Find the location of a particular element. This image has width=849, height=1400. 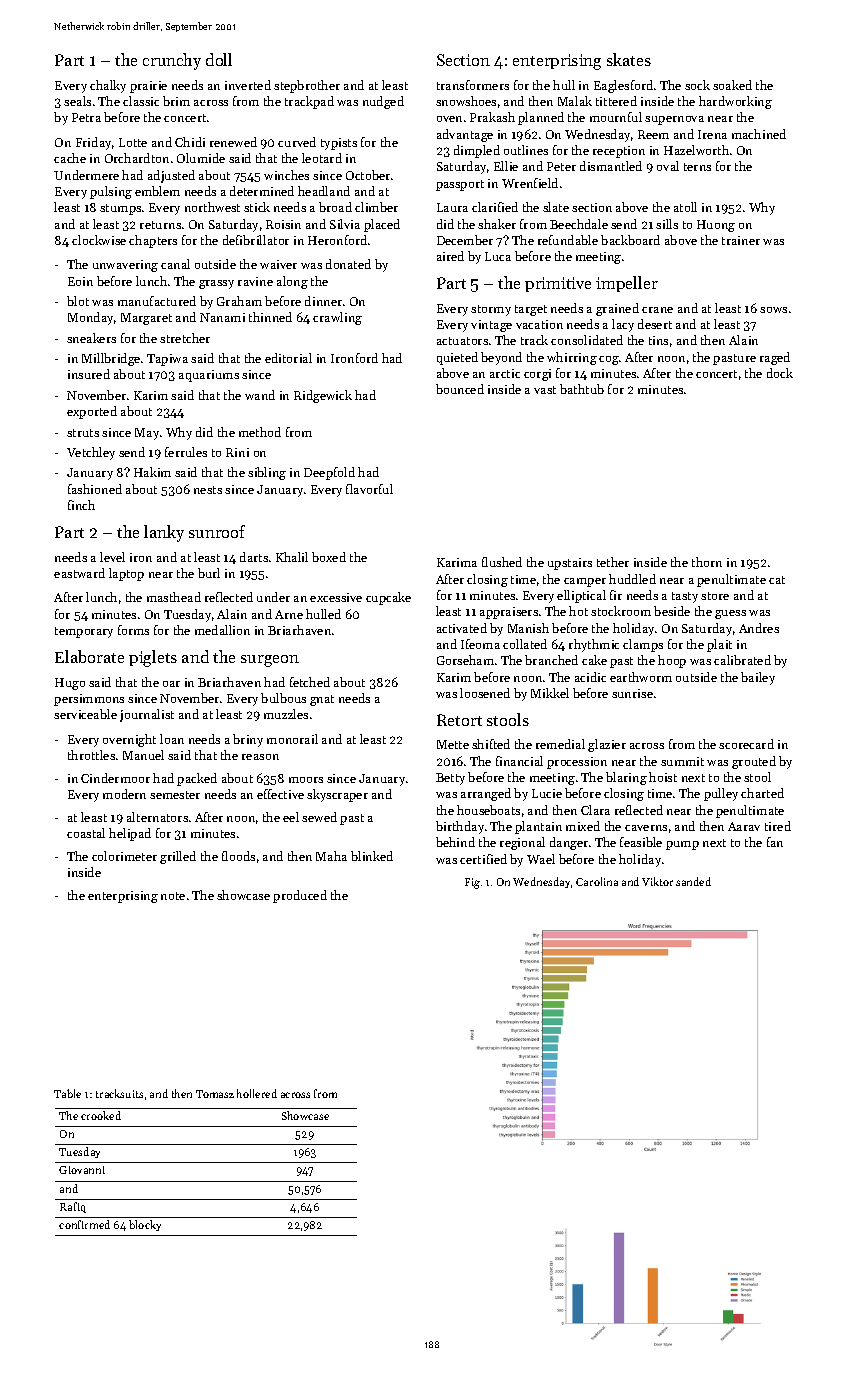

trainer is located at coordinates (741, 240).
